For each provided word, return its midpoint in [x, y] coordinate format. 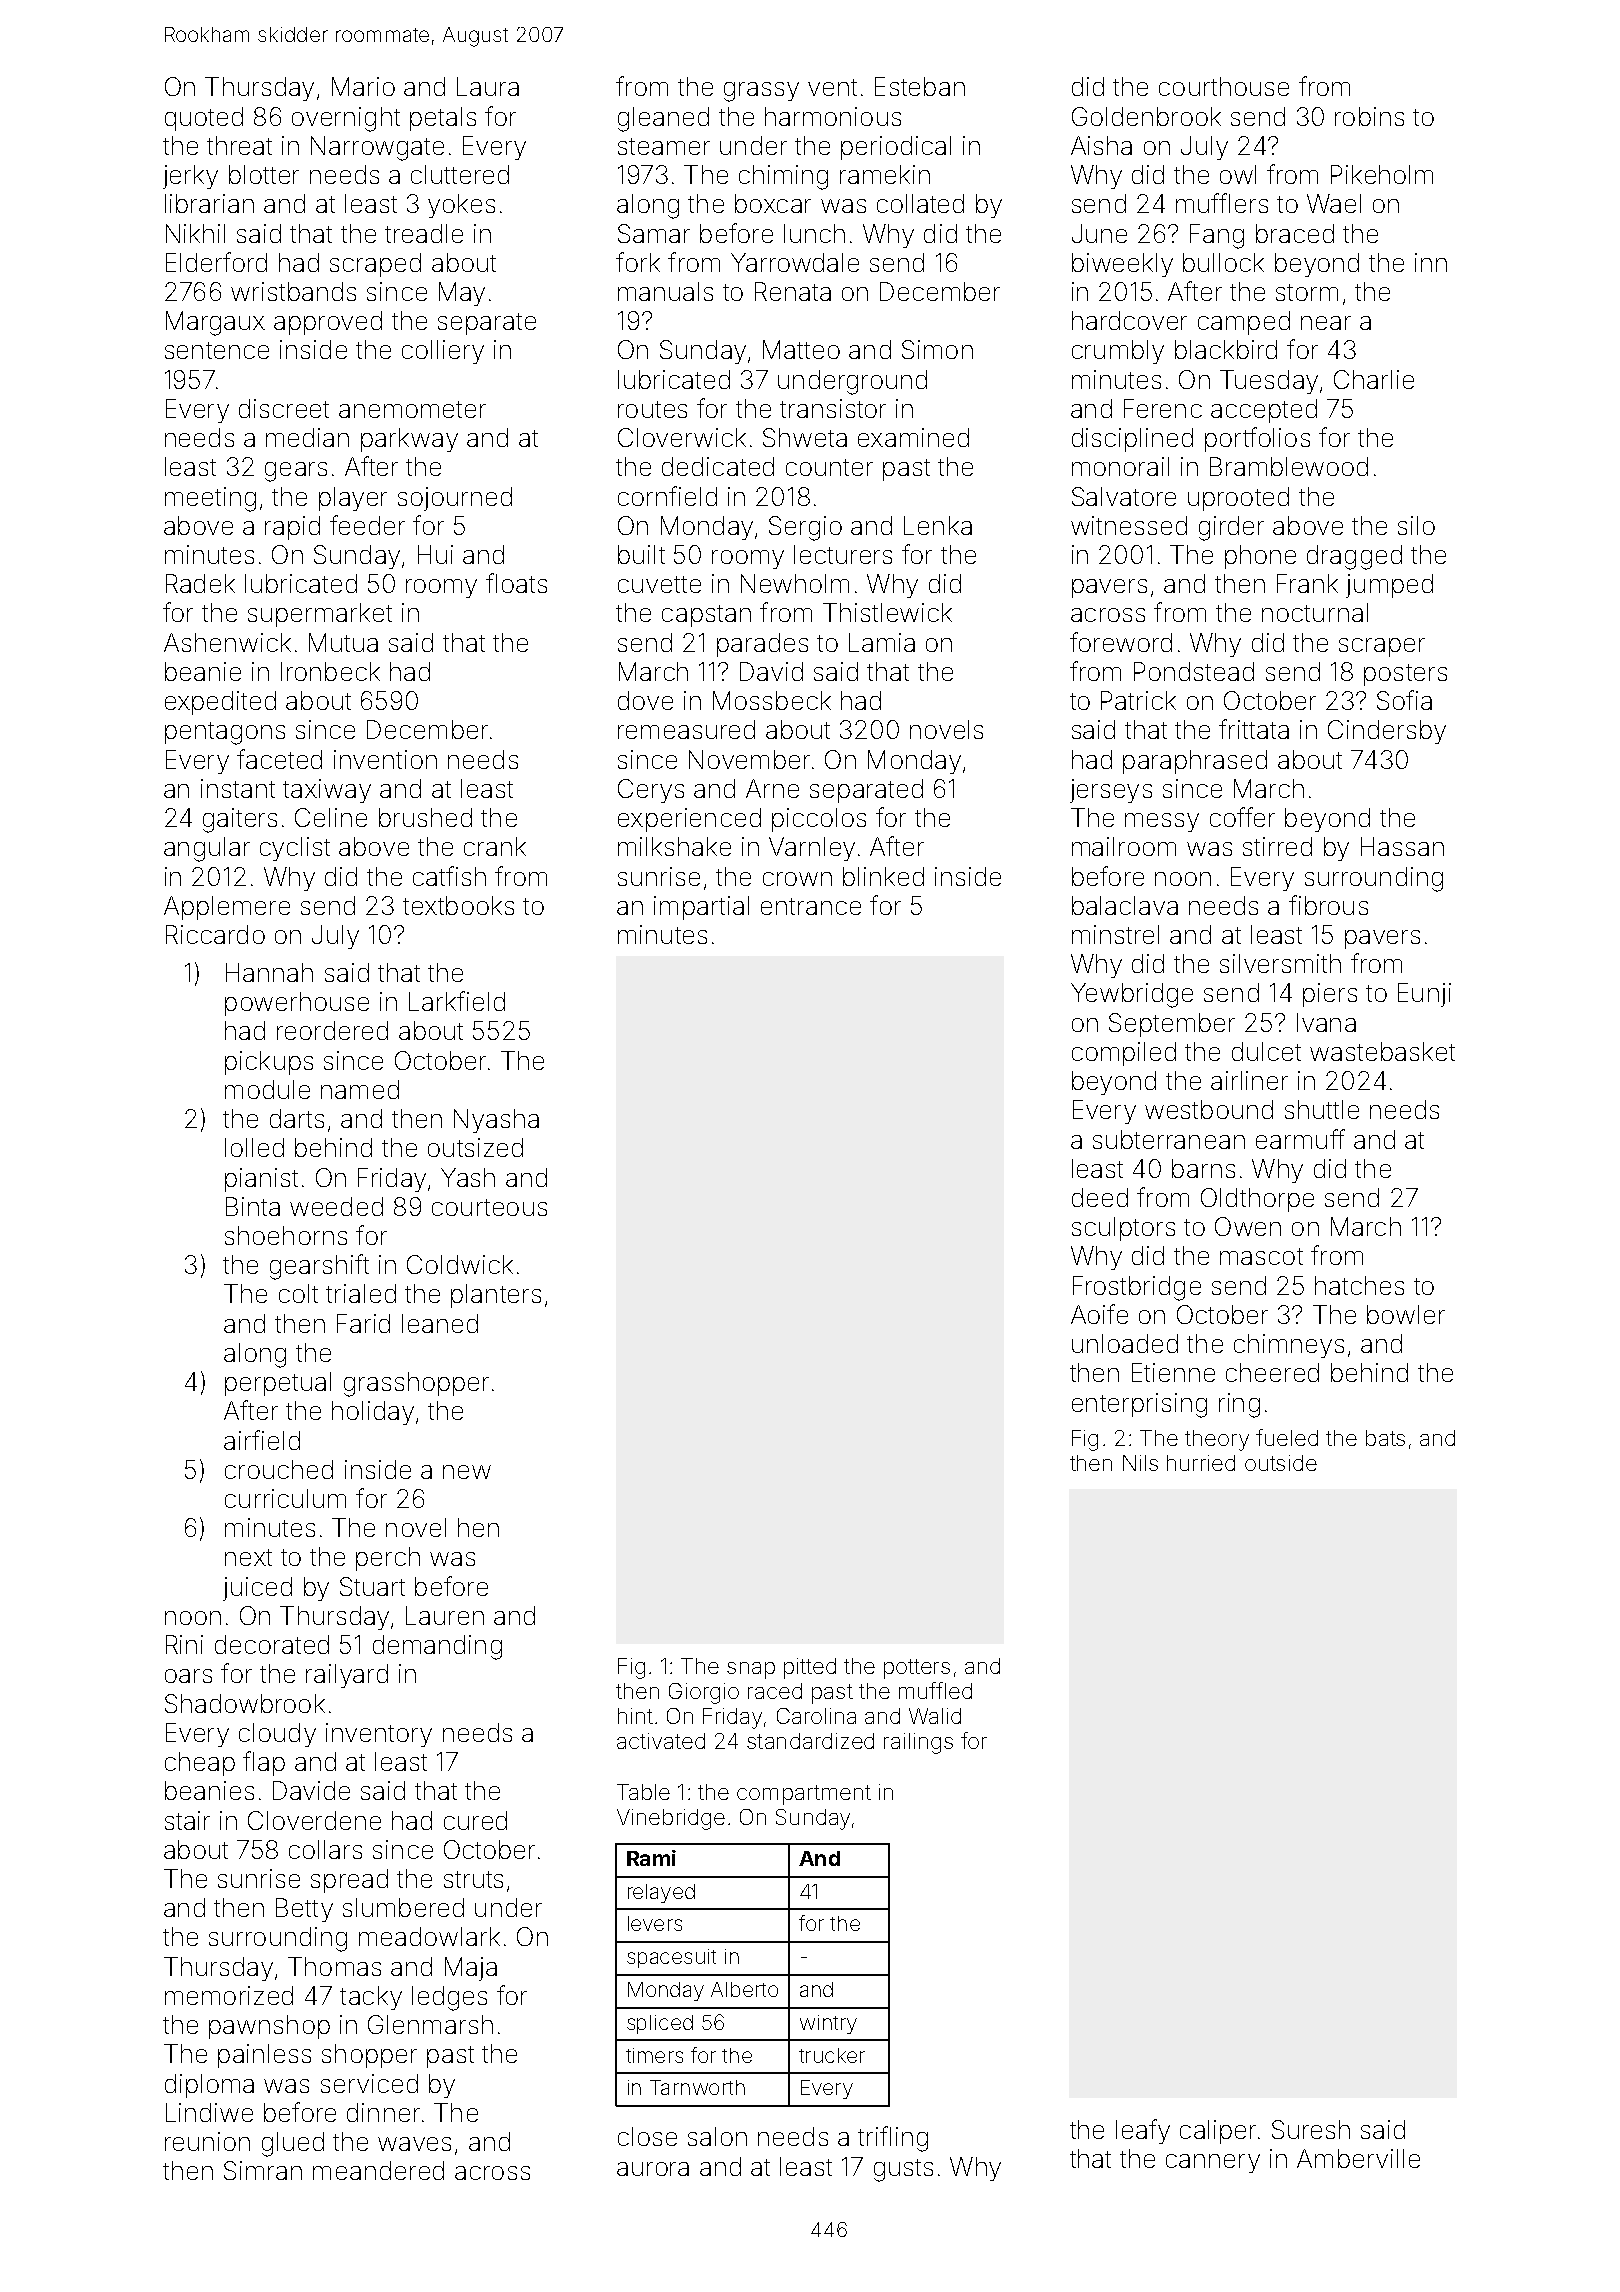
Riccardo [215, 934]
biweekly [1122, 265]
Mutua [343, 642]
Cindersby [1387, 732]
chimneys [1289, 1346]
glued [293, 2144]
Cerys [651, 791]
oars [188, 1676]
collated [920, 203]
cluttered [460, 174]
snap [751, 1670]
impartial [701, 908]
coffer [1242, 817]
